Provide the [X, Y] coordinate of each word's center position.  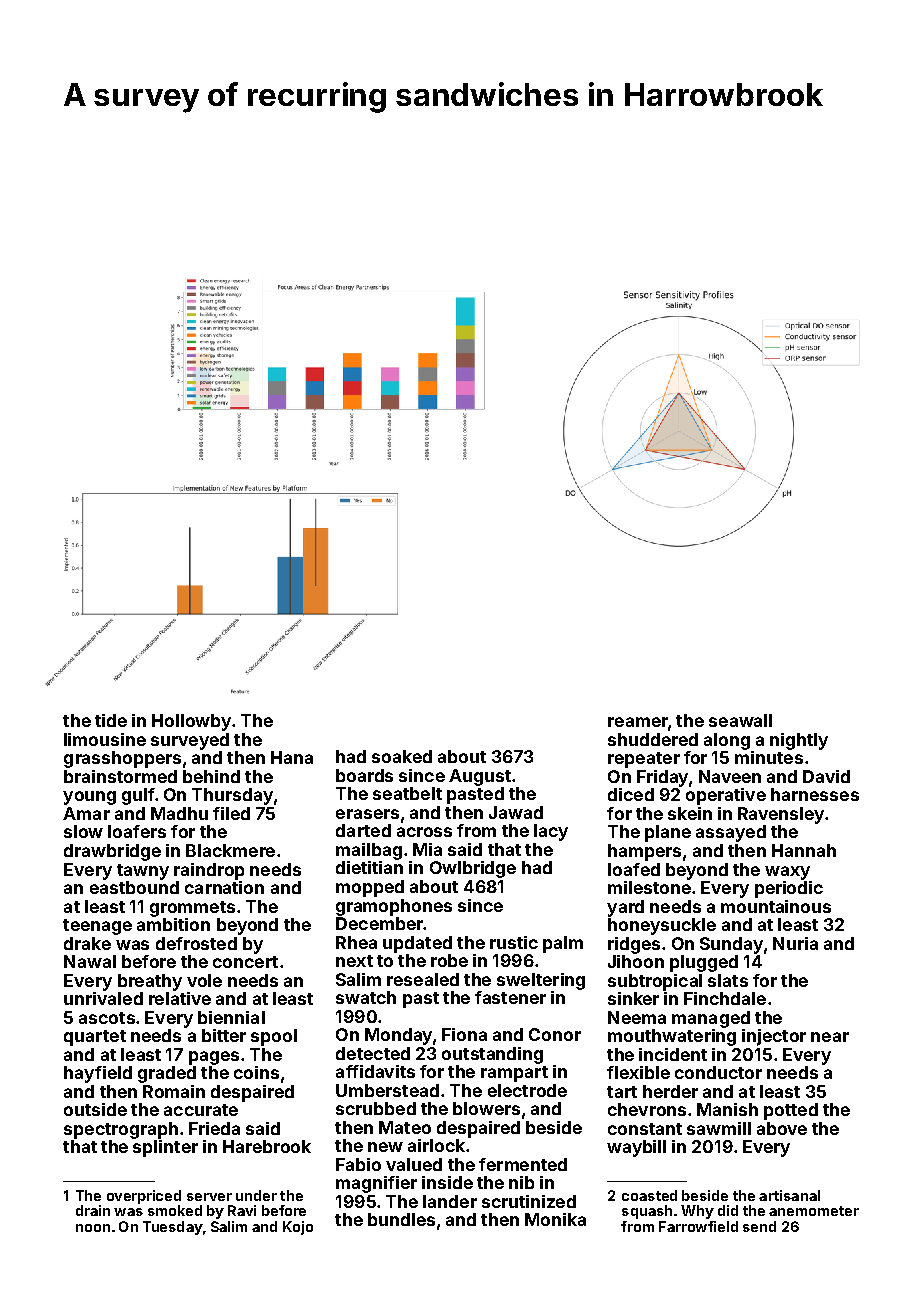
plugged [704, 963]
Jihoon [636, 961]
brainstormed [120, 776]
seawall [740, 720]
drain [93, 1210]
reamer [638, 722]
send [759, 1226]
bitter [224, 1035]
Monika [555, 1219]
